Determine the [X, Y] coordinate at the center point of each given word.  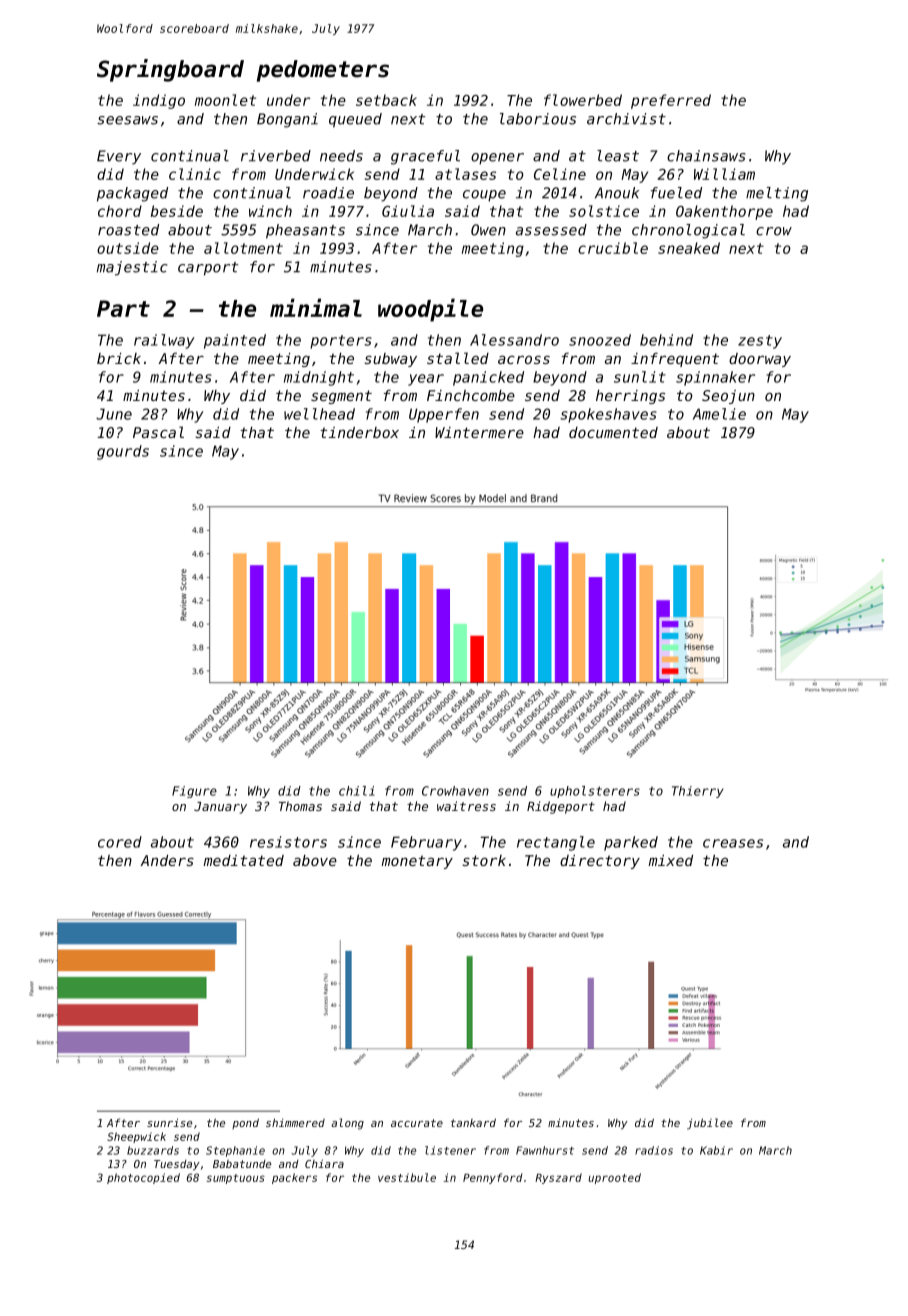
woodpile [430, 310]
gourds [123, 452]
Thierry [698, 792]
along [347, 1124]
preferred [671, 101]
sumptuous [236, 1179]
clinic [195, 174]
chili [357, 791]
